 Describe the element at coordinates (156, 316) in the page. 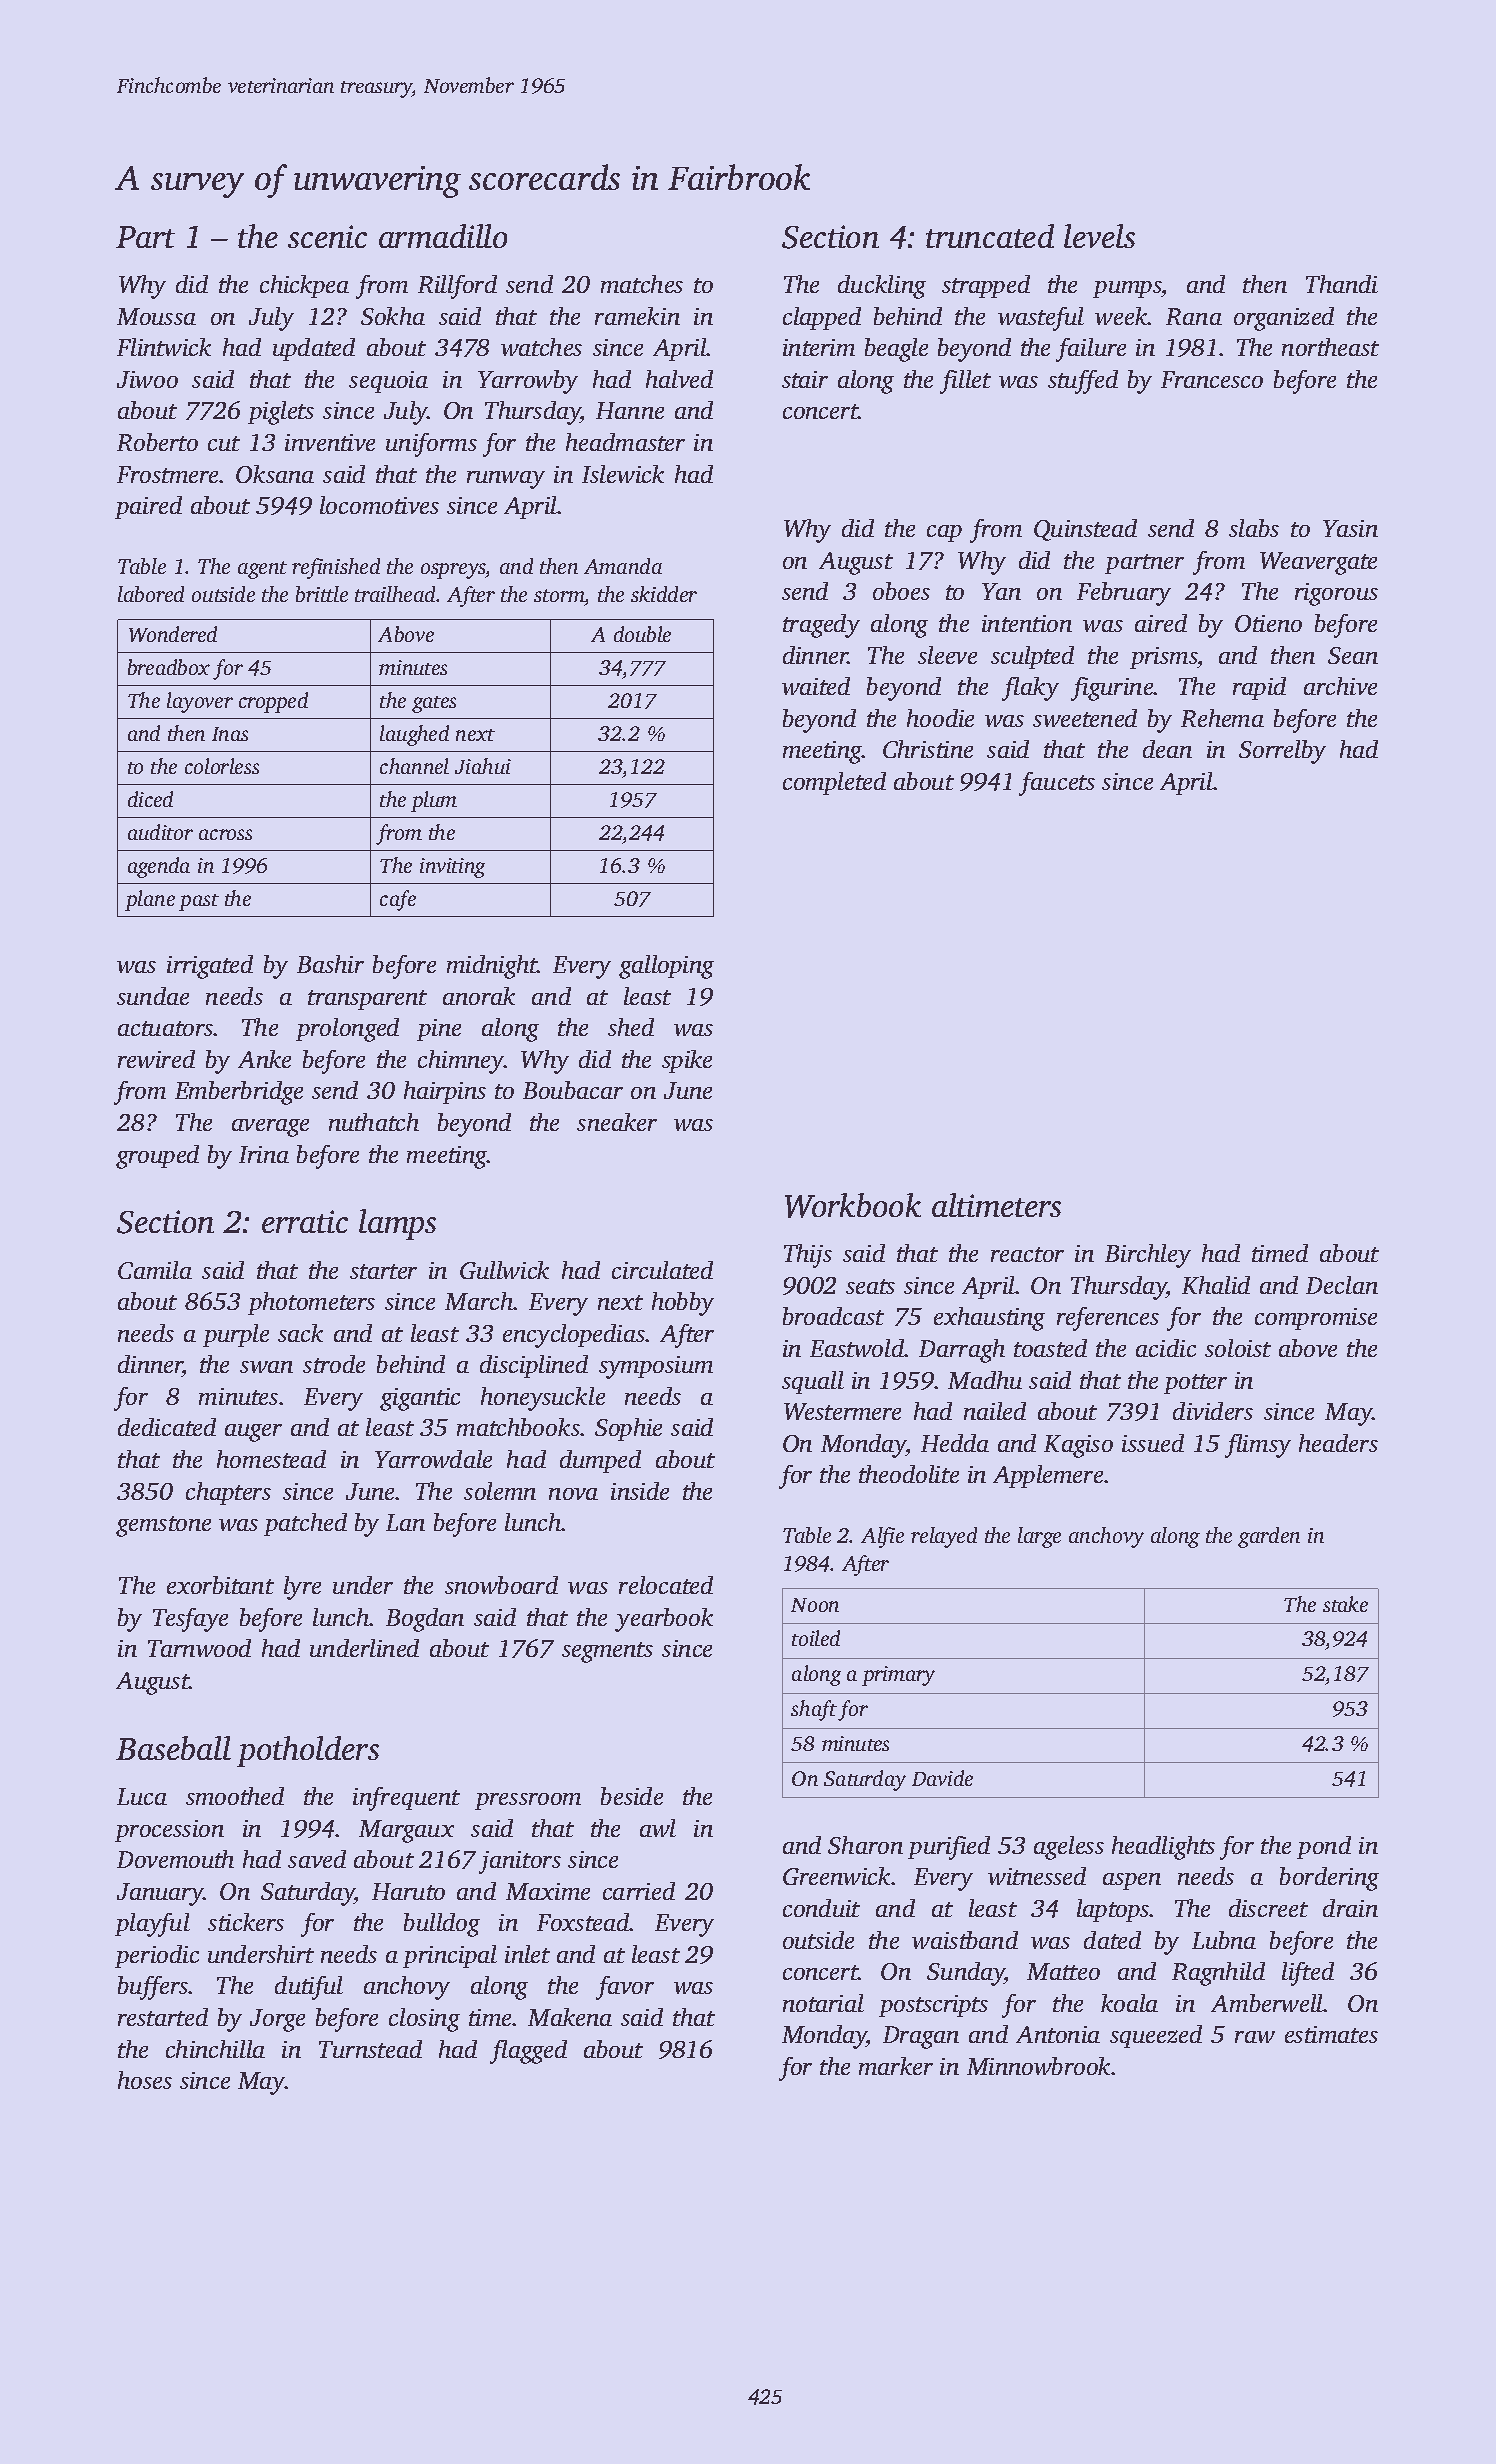

I see `Moussa` at that location.
